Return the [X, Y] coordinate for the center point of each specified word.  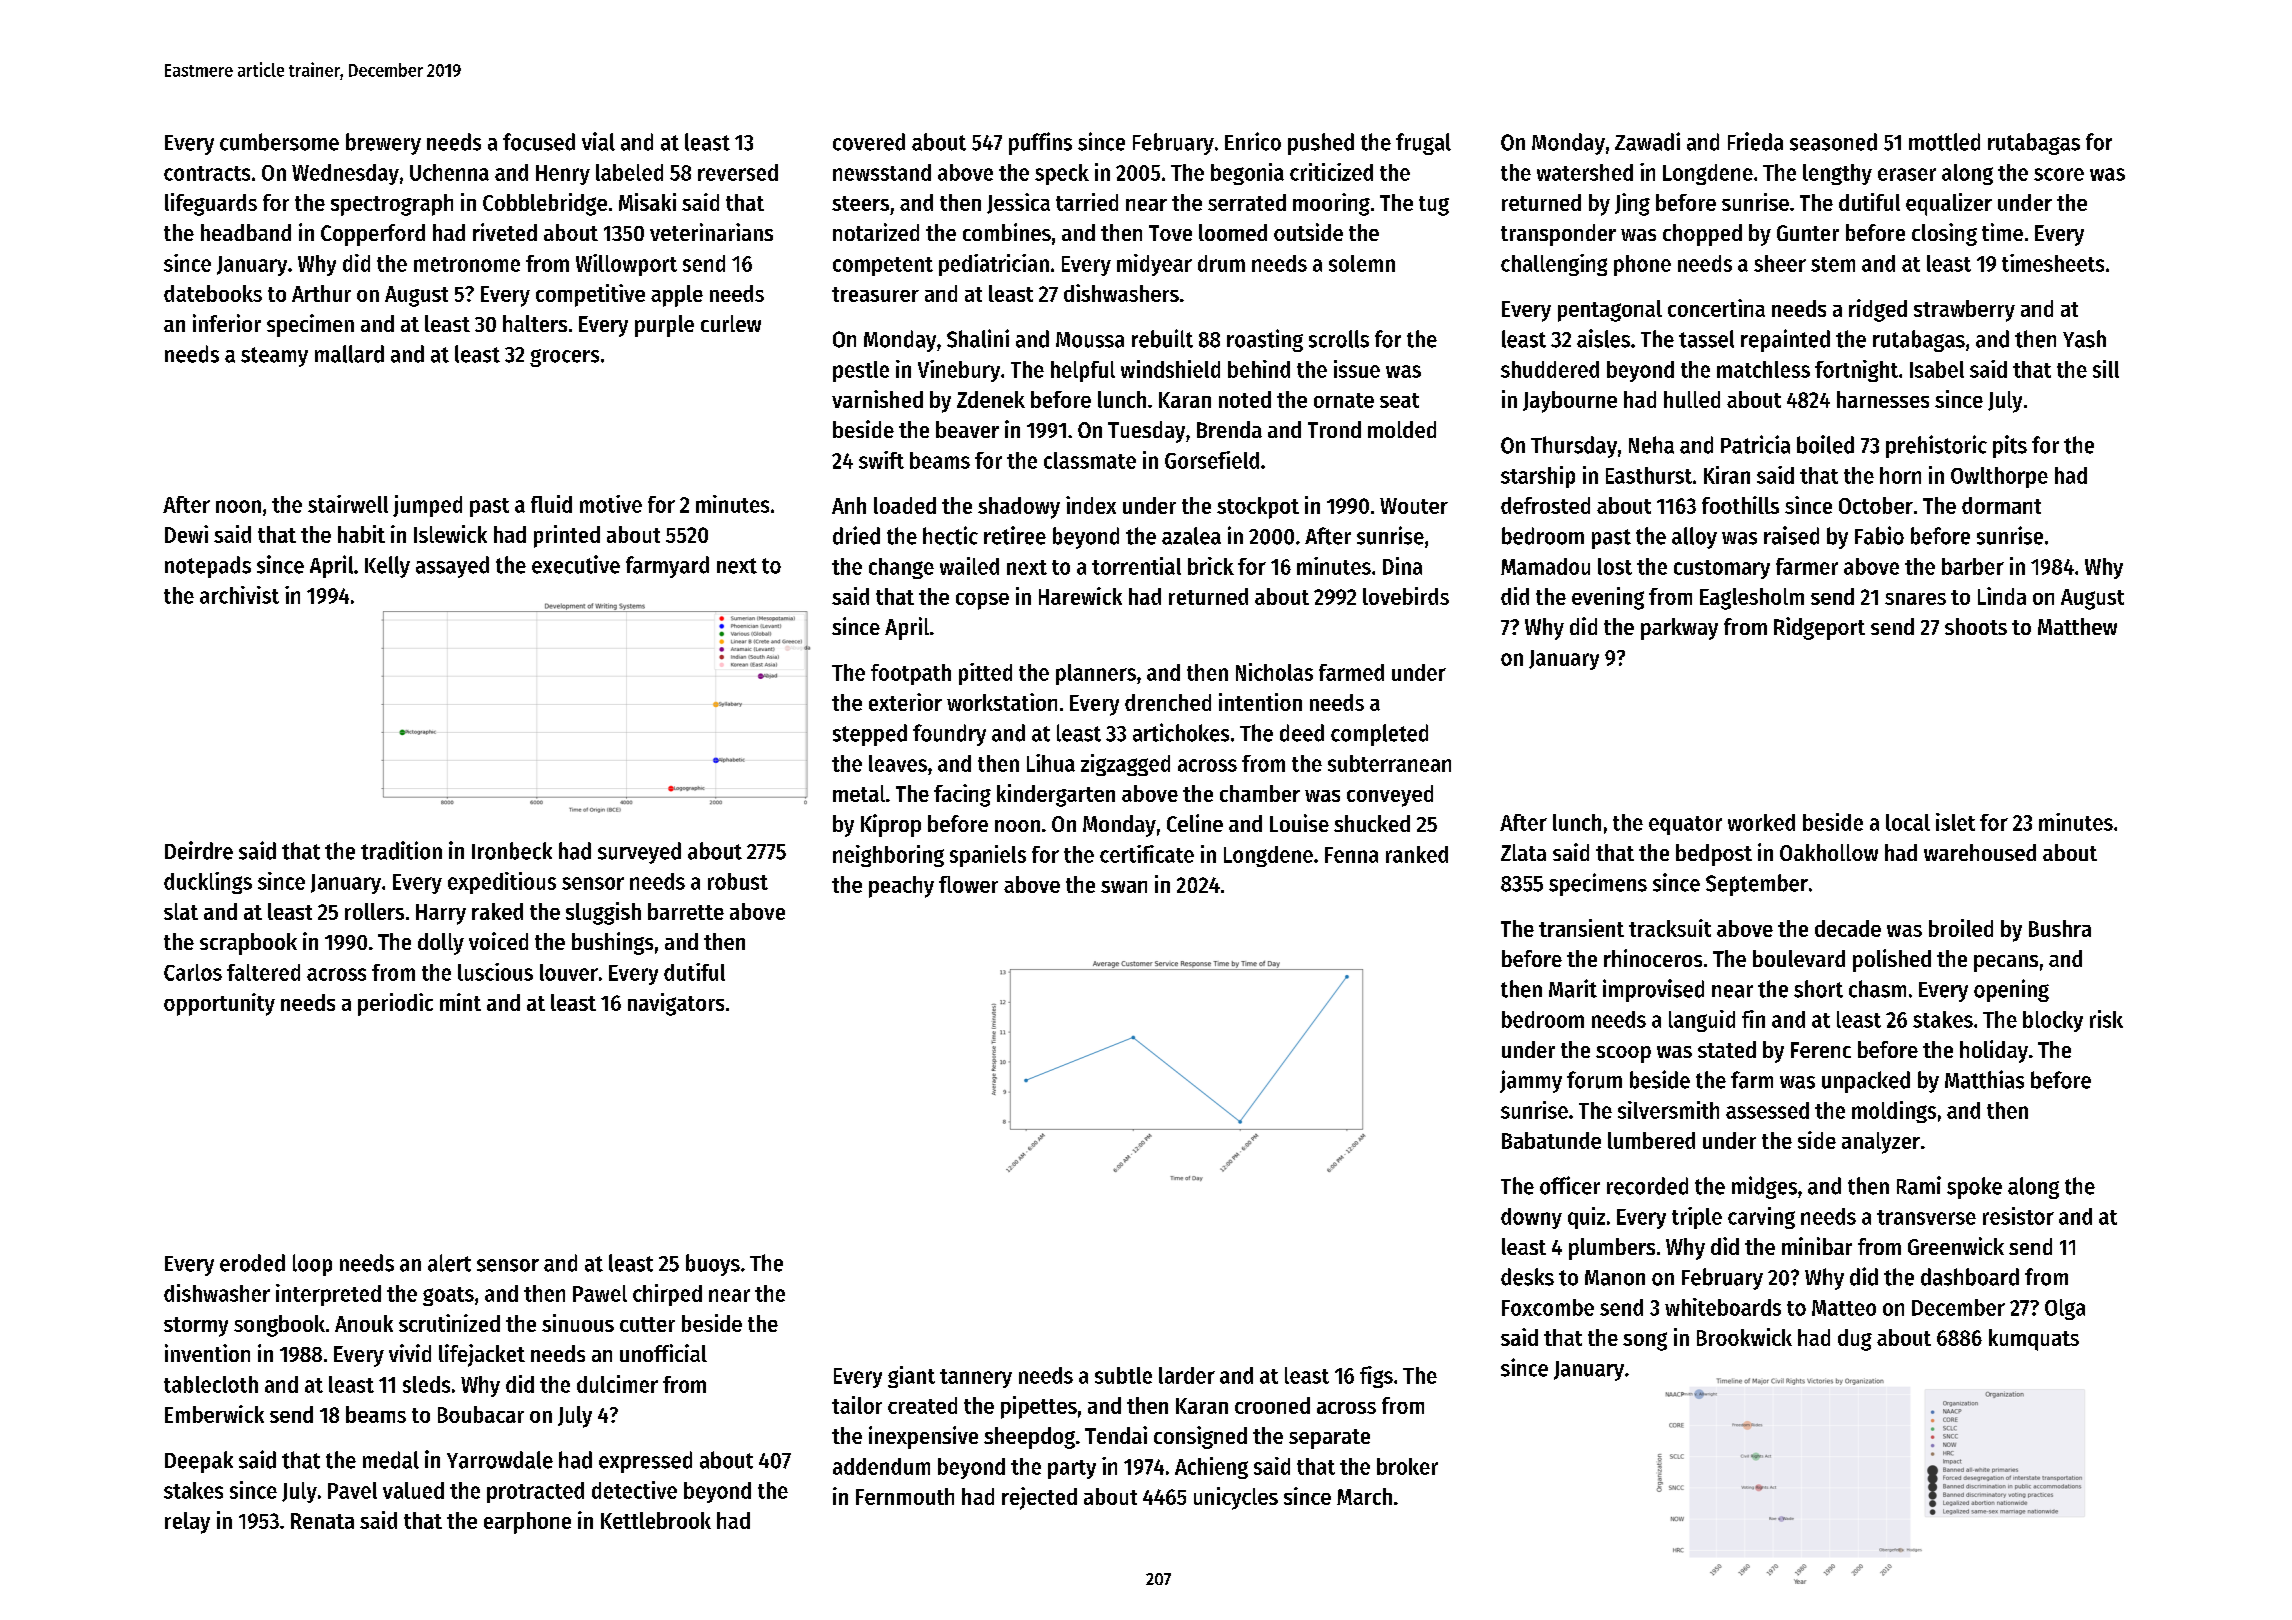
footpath [911, 674]
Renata [322, 1521]
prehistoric [1936, 446]
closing [1944, 234]
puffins [1040, 143]
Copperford [373, 235]
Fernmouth [905, 1496]
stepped [870, 735]
